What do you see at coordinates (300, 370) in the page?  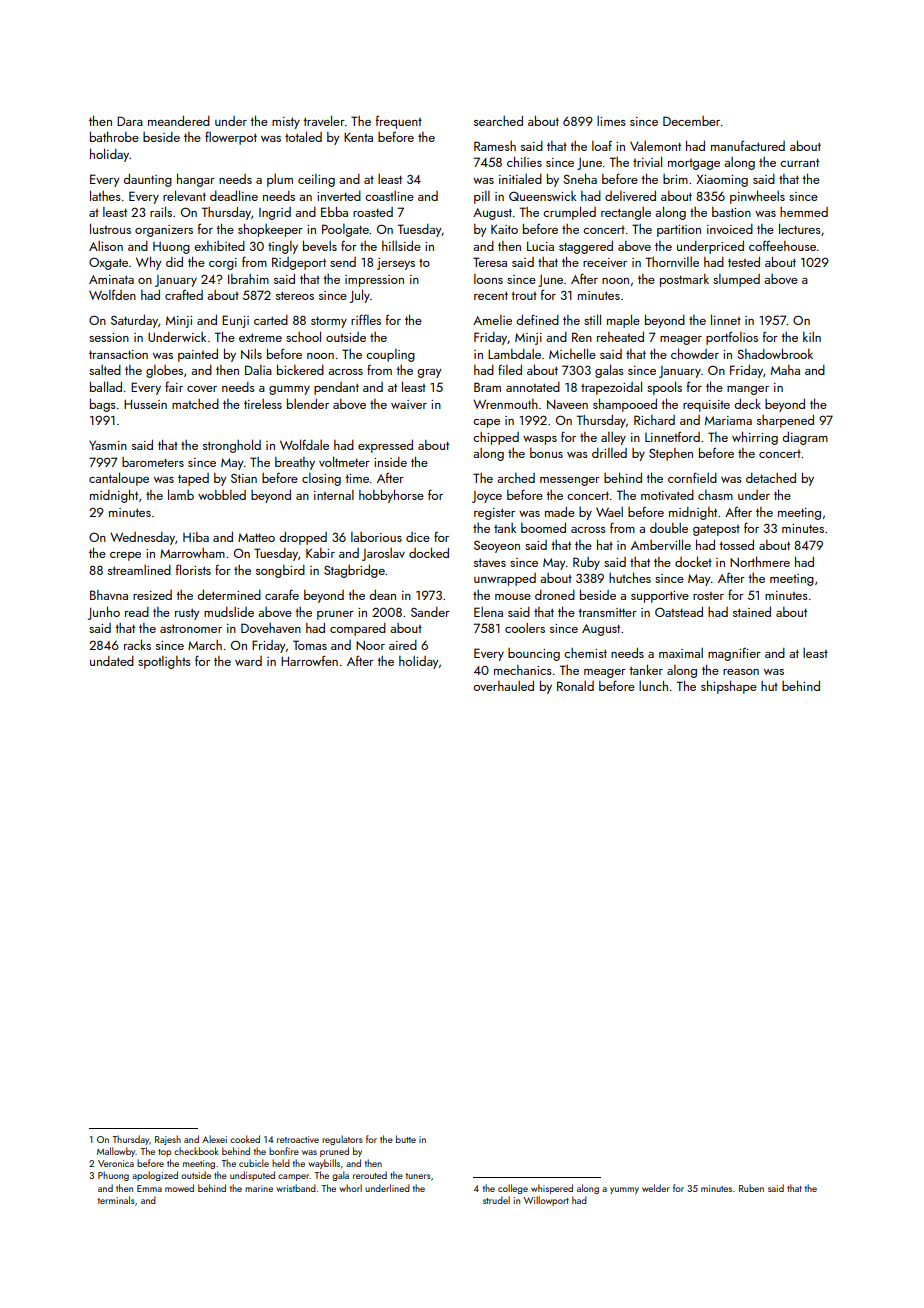 I see `bickered` at bounding box center [300, 370].
